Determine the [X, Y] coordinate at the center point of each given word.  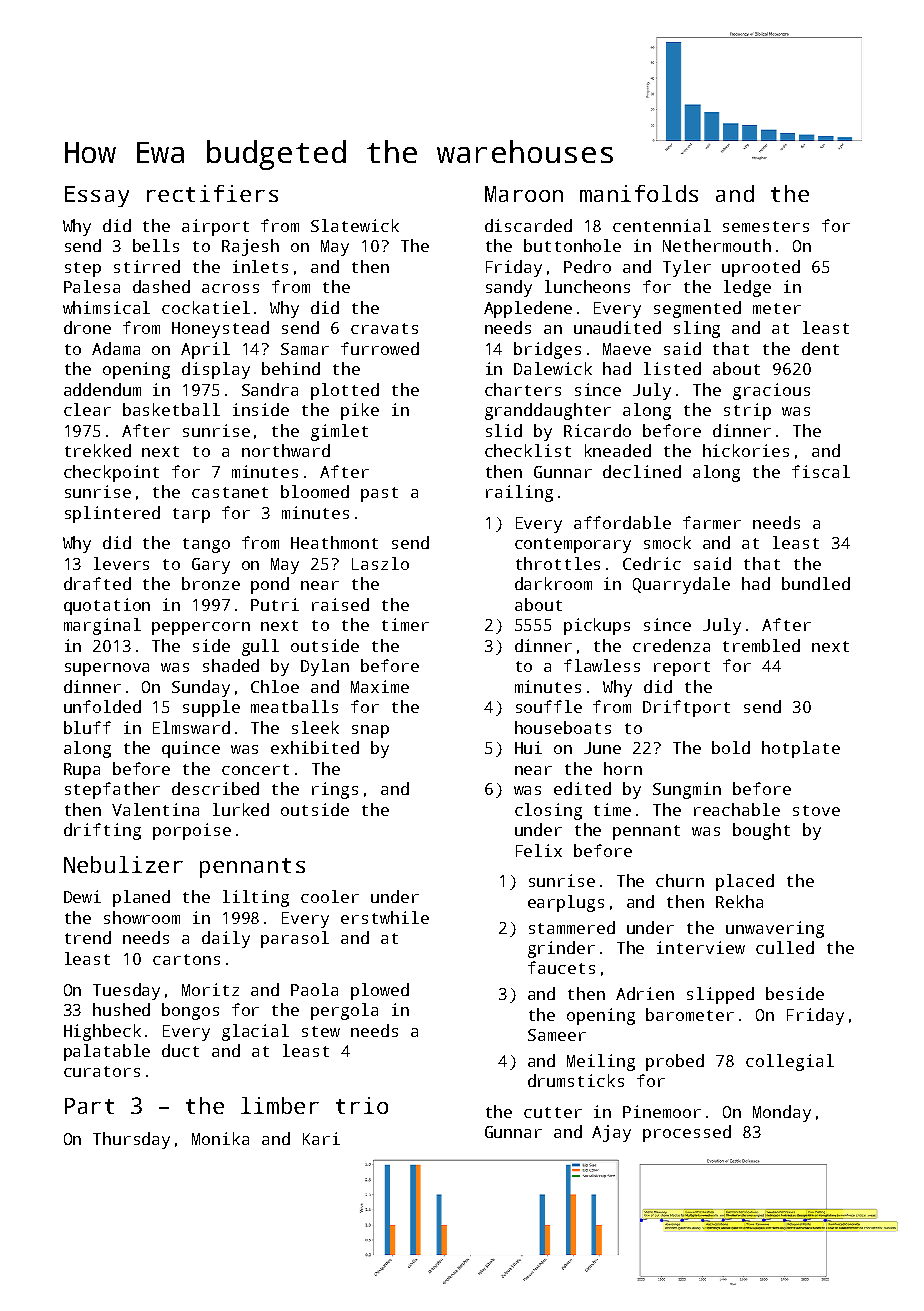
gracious [771, 391]
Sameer [557, 1035]
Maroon [524, 194]
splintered [112, 514]
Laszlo [380, 563]
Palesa [92, 286]
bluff [87, 727]
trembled [761, 645]
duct [180, 1050]
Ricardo [597, 430]
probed [675, 1062]
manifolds [639, 193]
